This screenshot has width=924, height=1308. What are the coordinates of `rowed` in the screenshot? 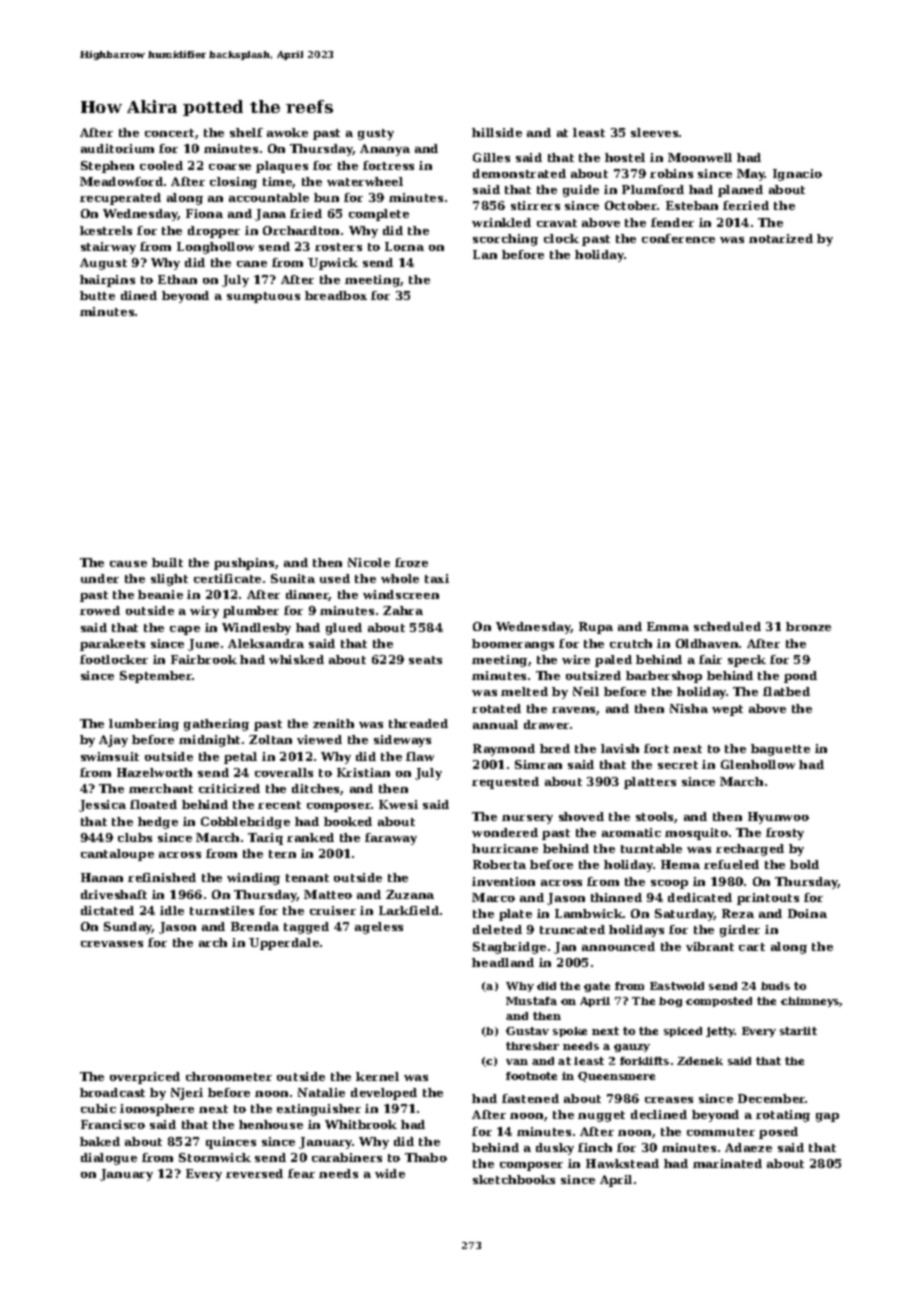 It's located at (100, 610).
